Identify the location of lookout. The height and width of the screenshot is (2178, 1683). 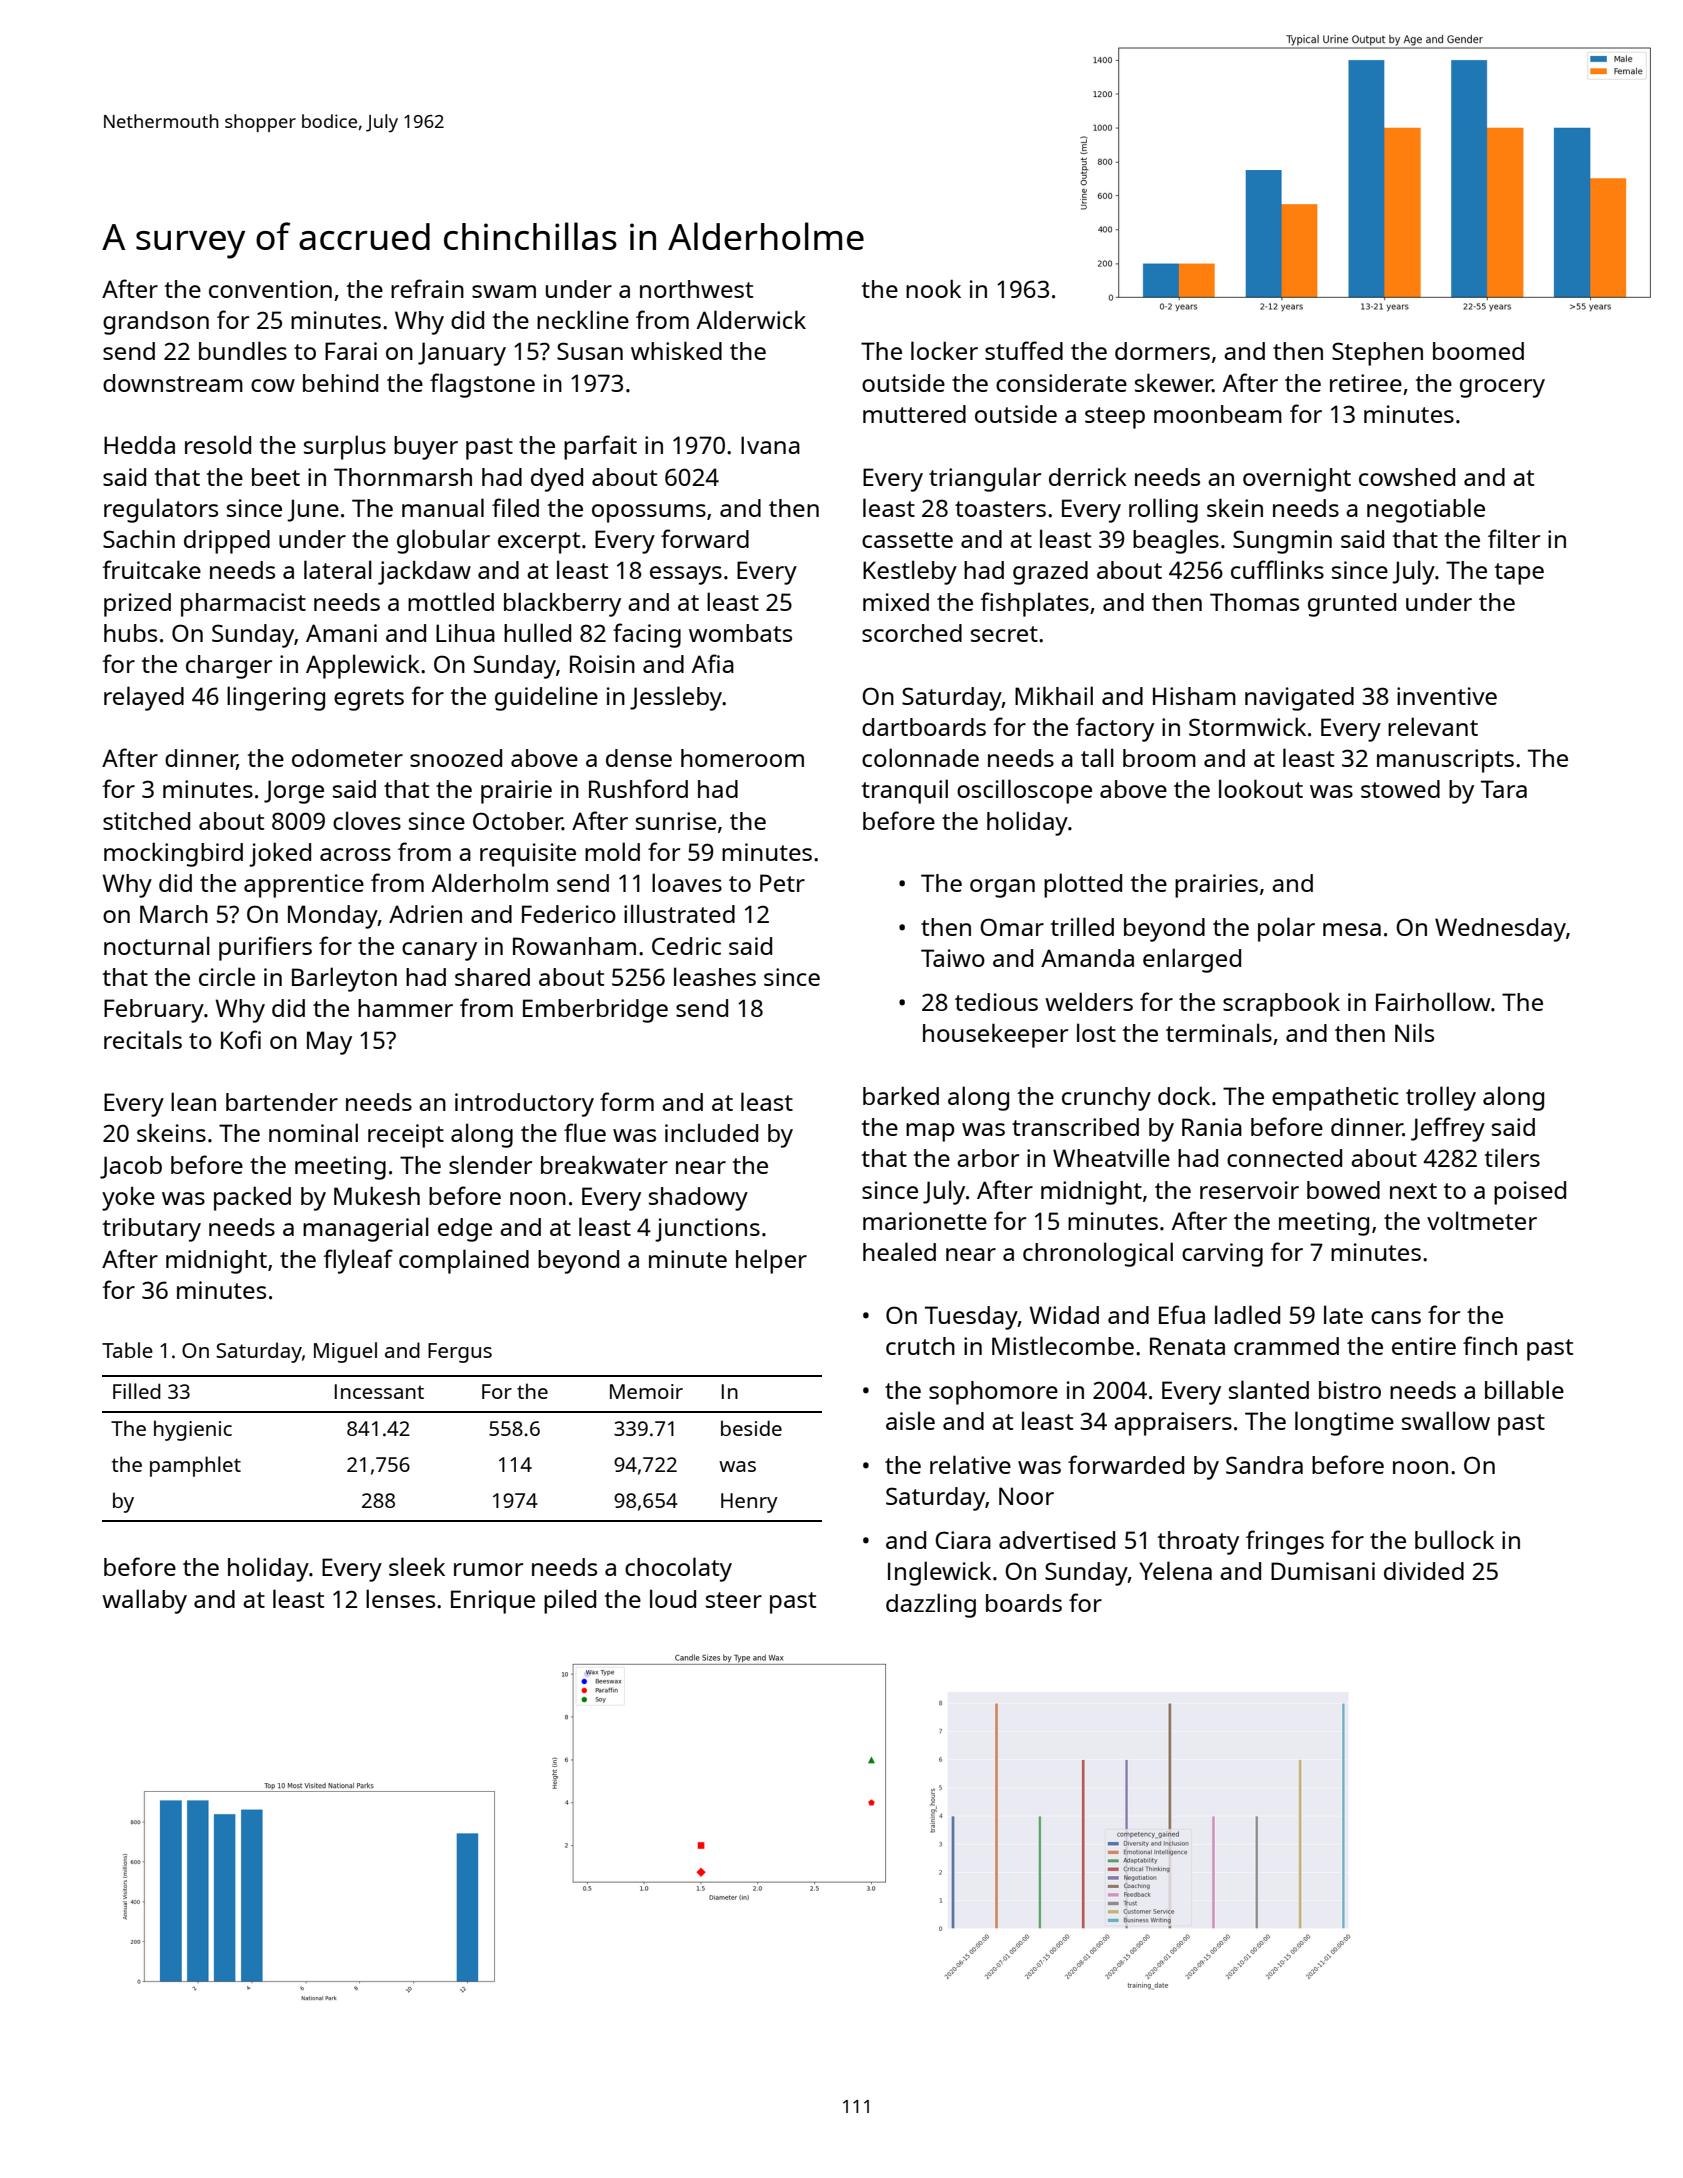
(1261, 788).
